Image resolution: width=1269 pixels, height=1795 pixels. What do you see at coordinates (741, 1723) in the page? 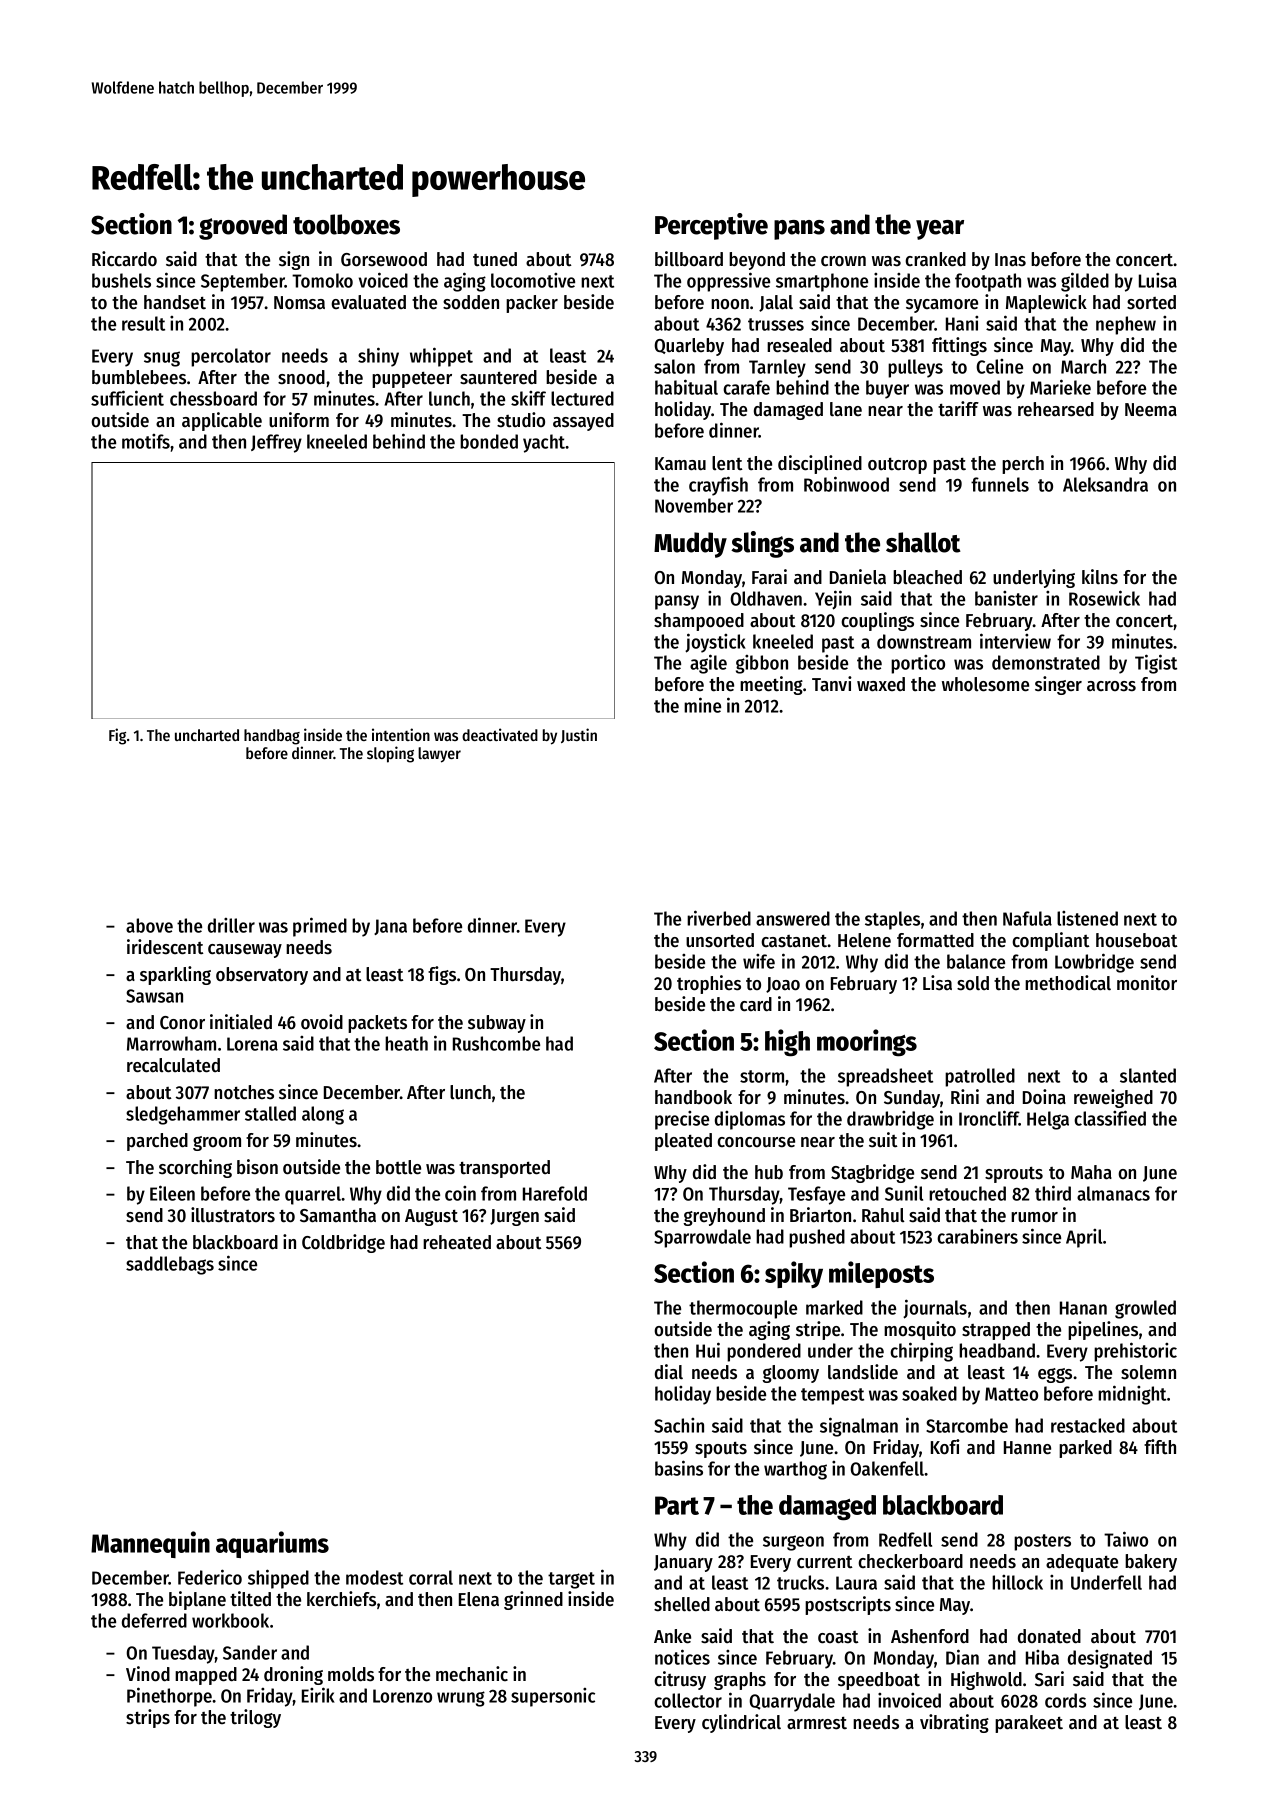
I see `cylindrical` at bounding box center [741, 1723].
